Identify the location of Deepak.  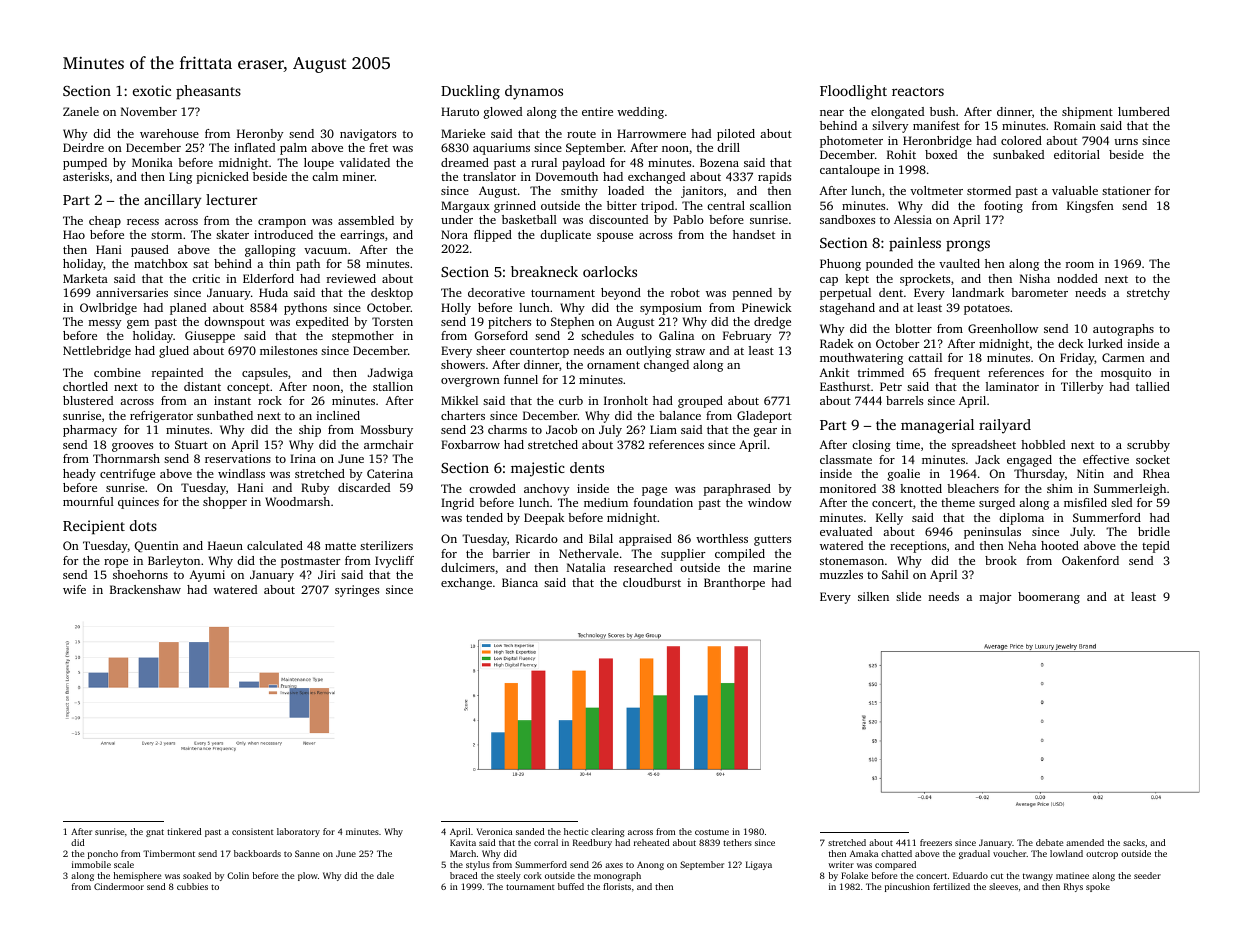
(544, 519).
